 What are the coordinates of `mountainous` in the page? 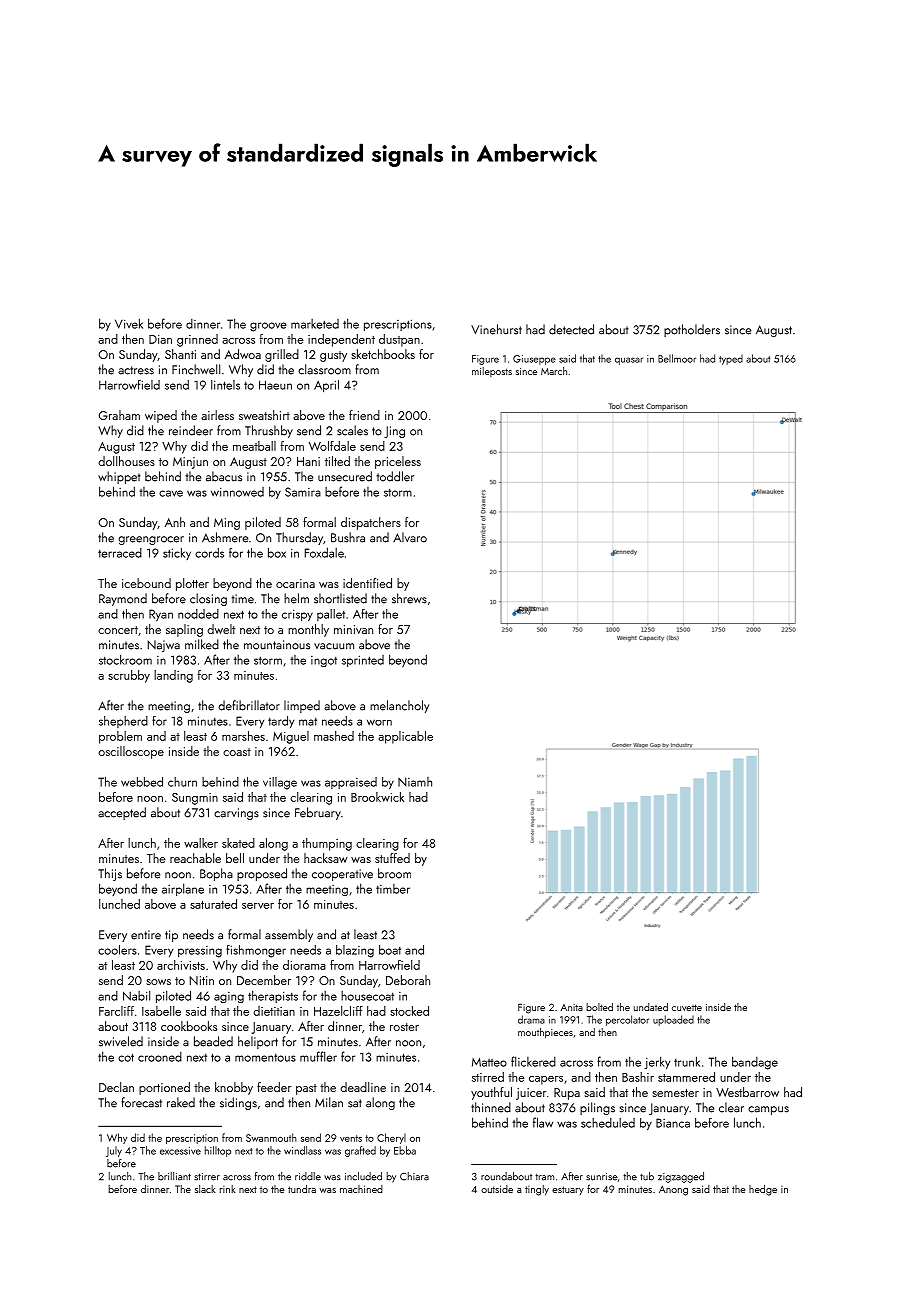 It's located at (277, 645).
